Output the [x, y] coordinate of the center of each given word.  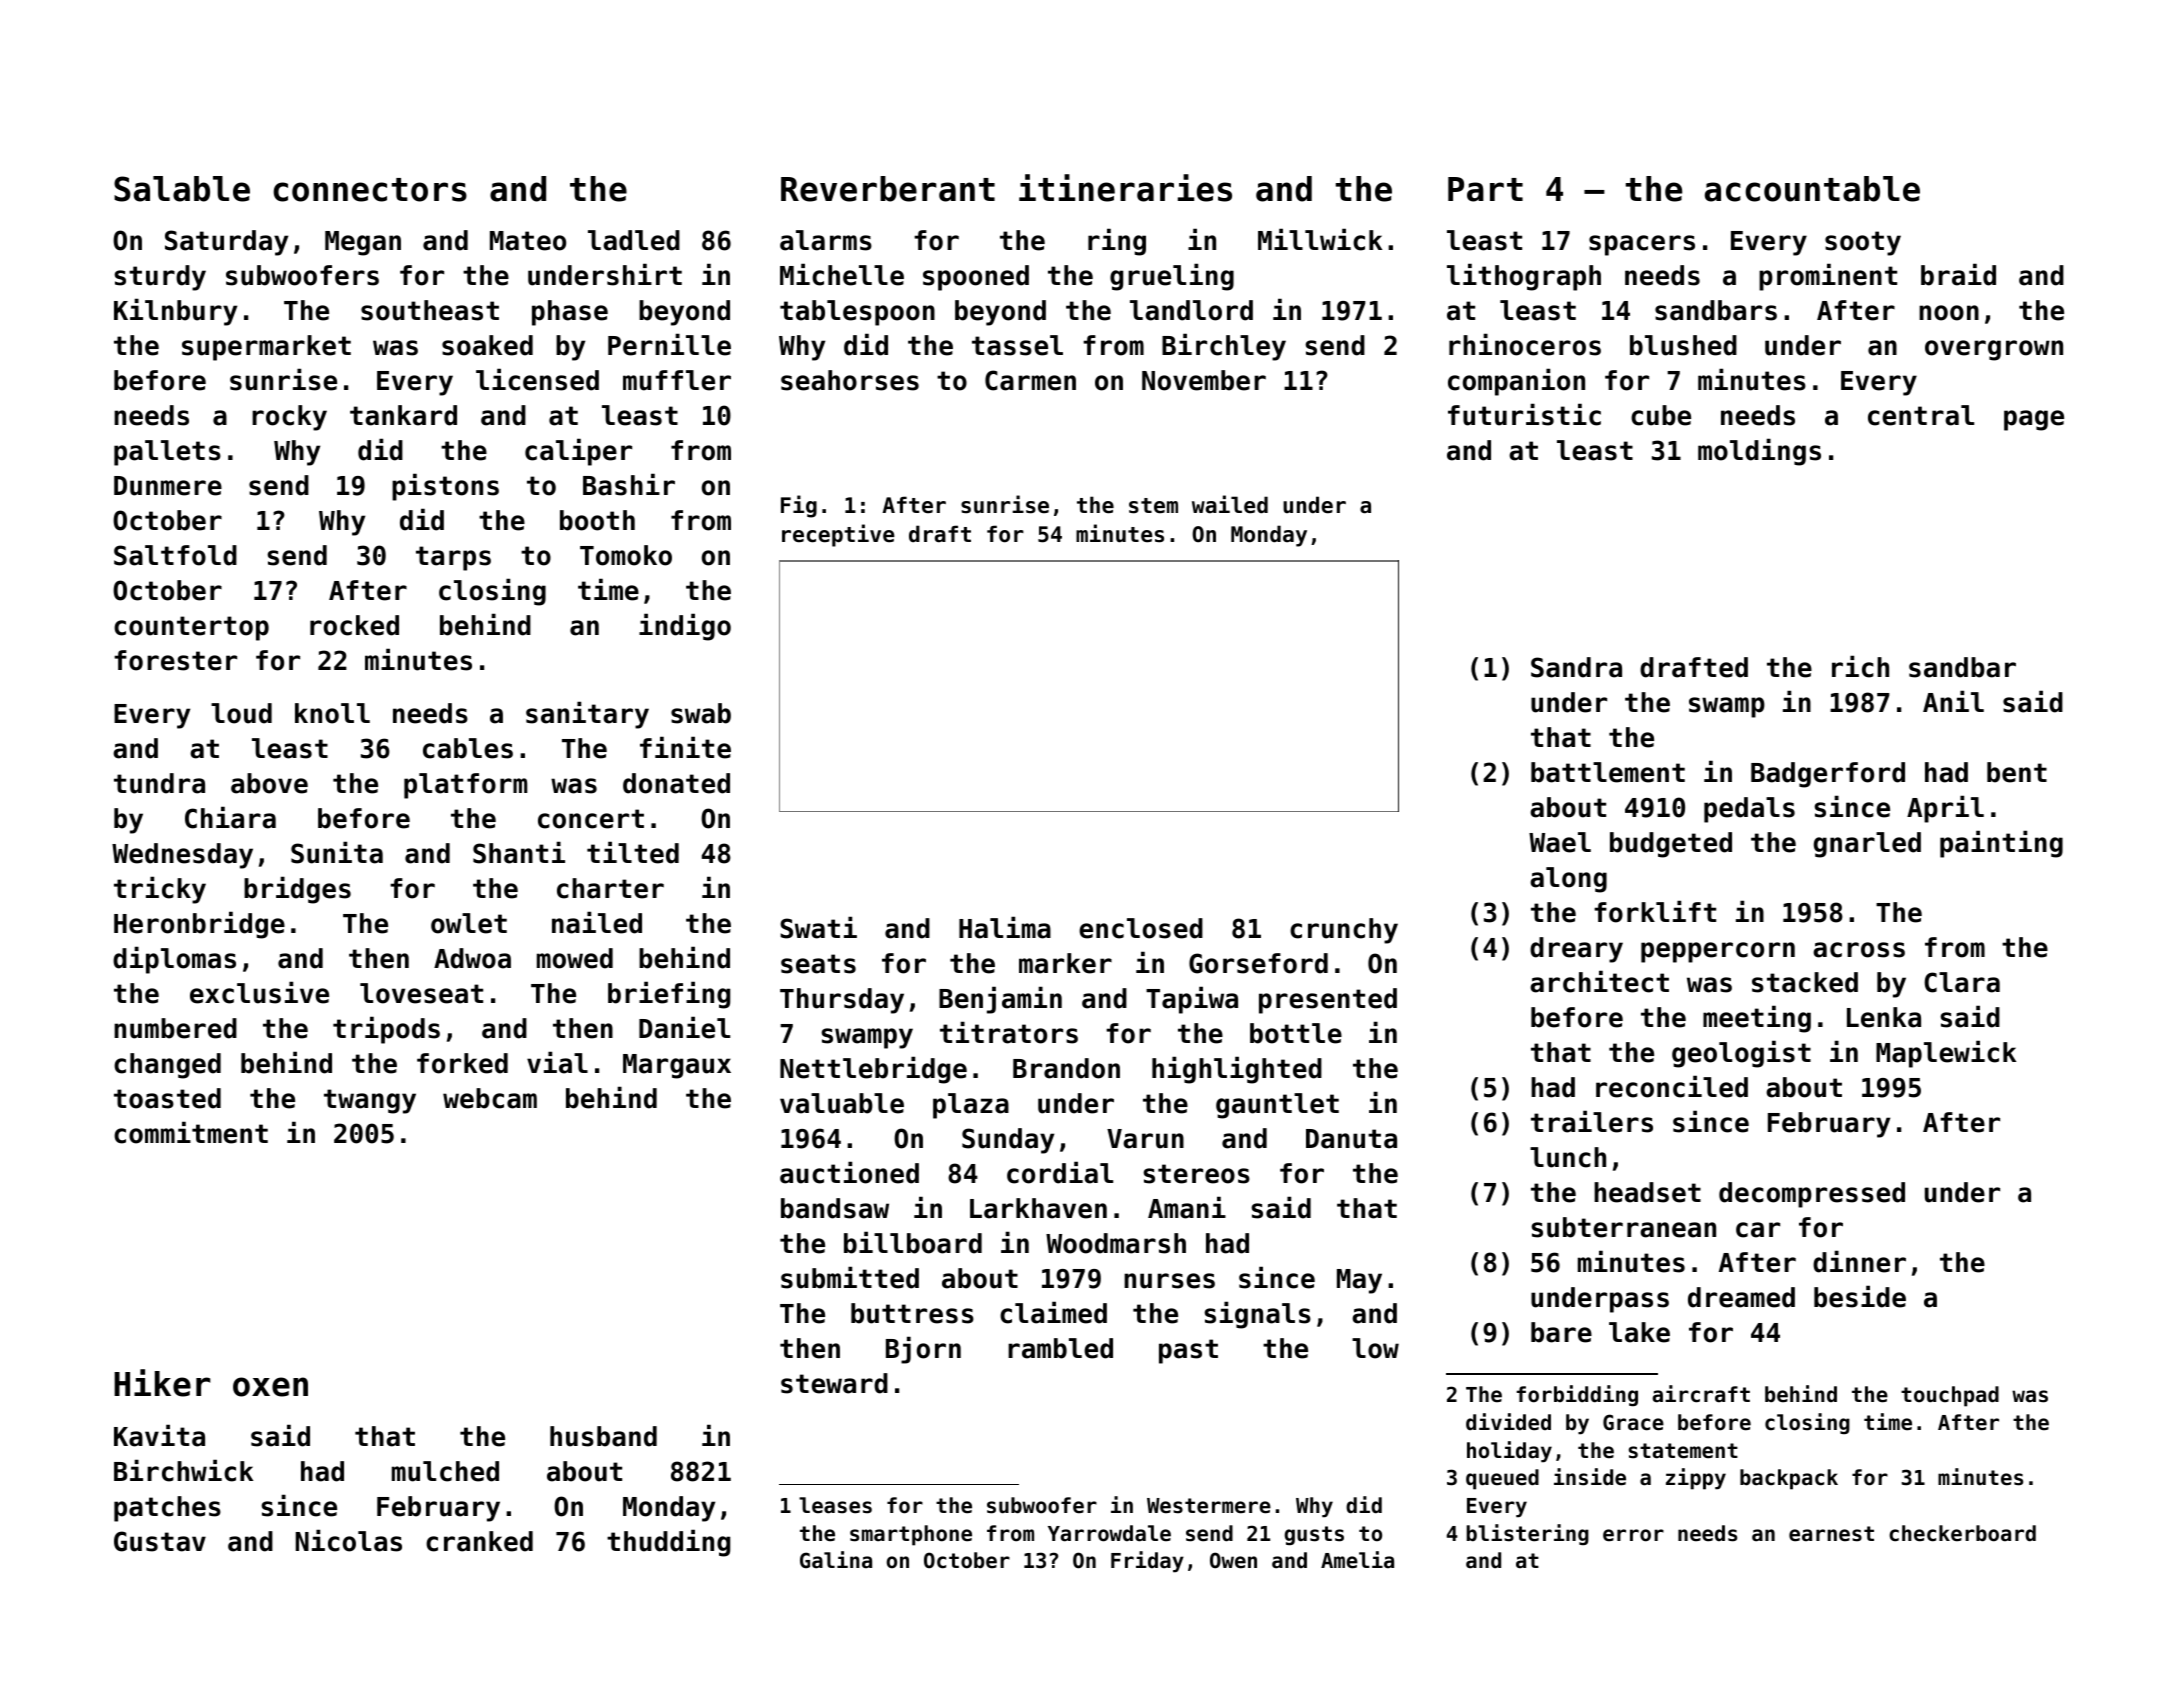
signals [1257, 1315]
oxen [270, 1387]
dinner [1859, 1261]
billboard [913, 1242]
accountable [1812, 189]
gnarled [1867, 845]
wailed [1230, 504]
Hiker [162, 1383]
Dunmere [168, 486]
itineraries [1125, 188]
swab [701, 713]
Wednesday [182, 856]
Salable [182, 189]
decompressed [1812, 1195]
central [1921, 415]
